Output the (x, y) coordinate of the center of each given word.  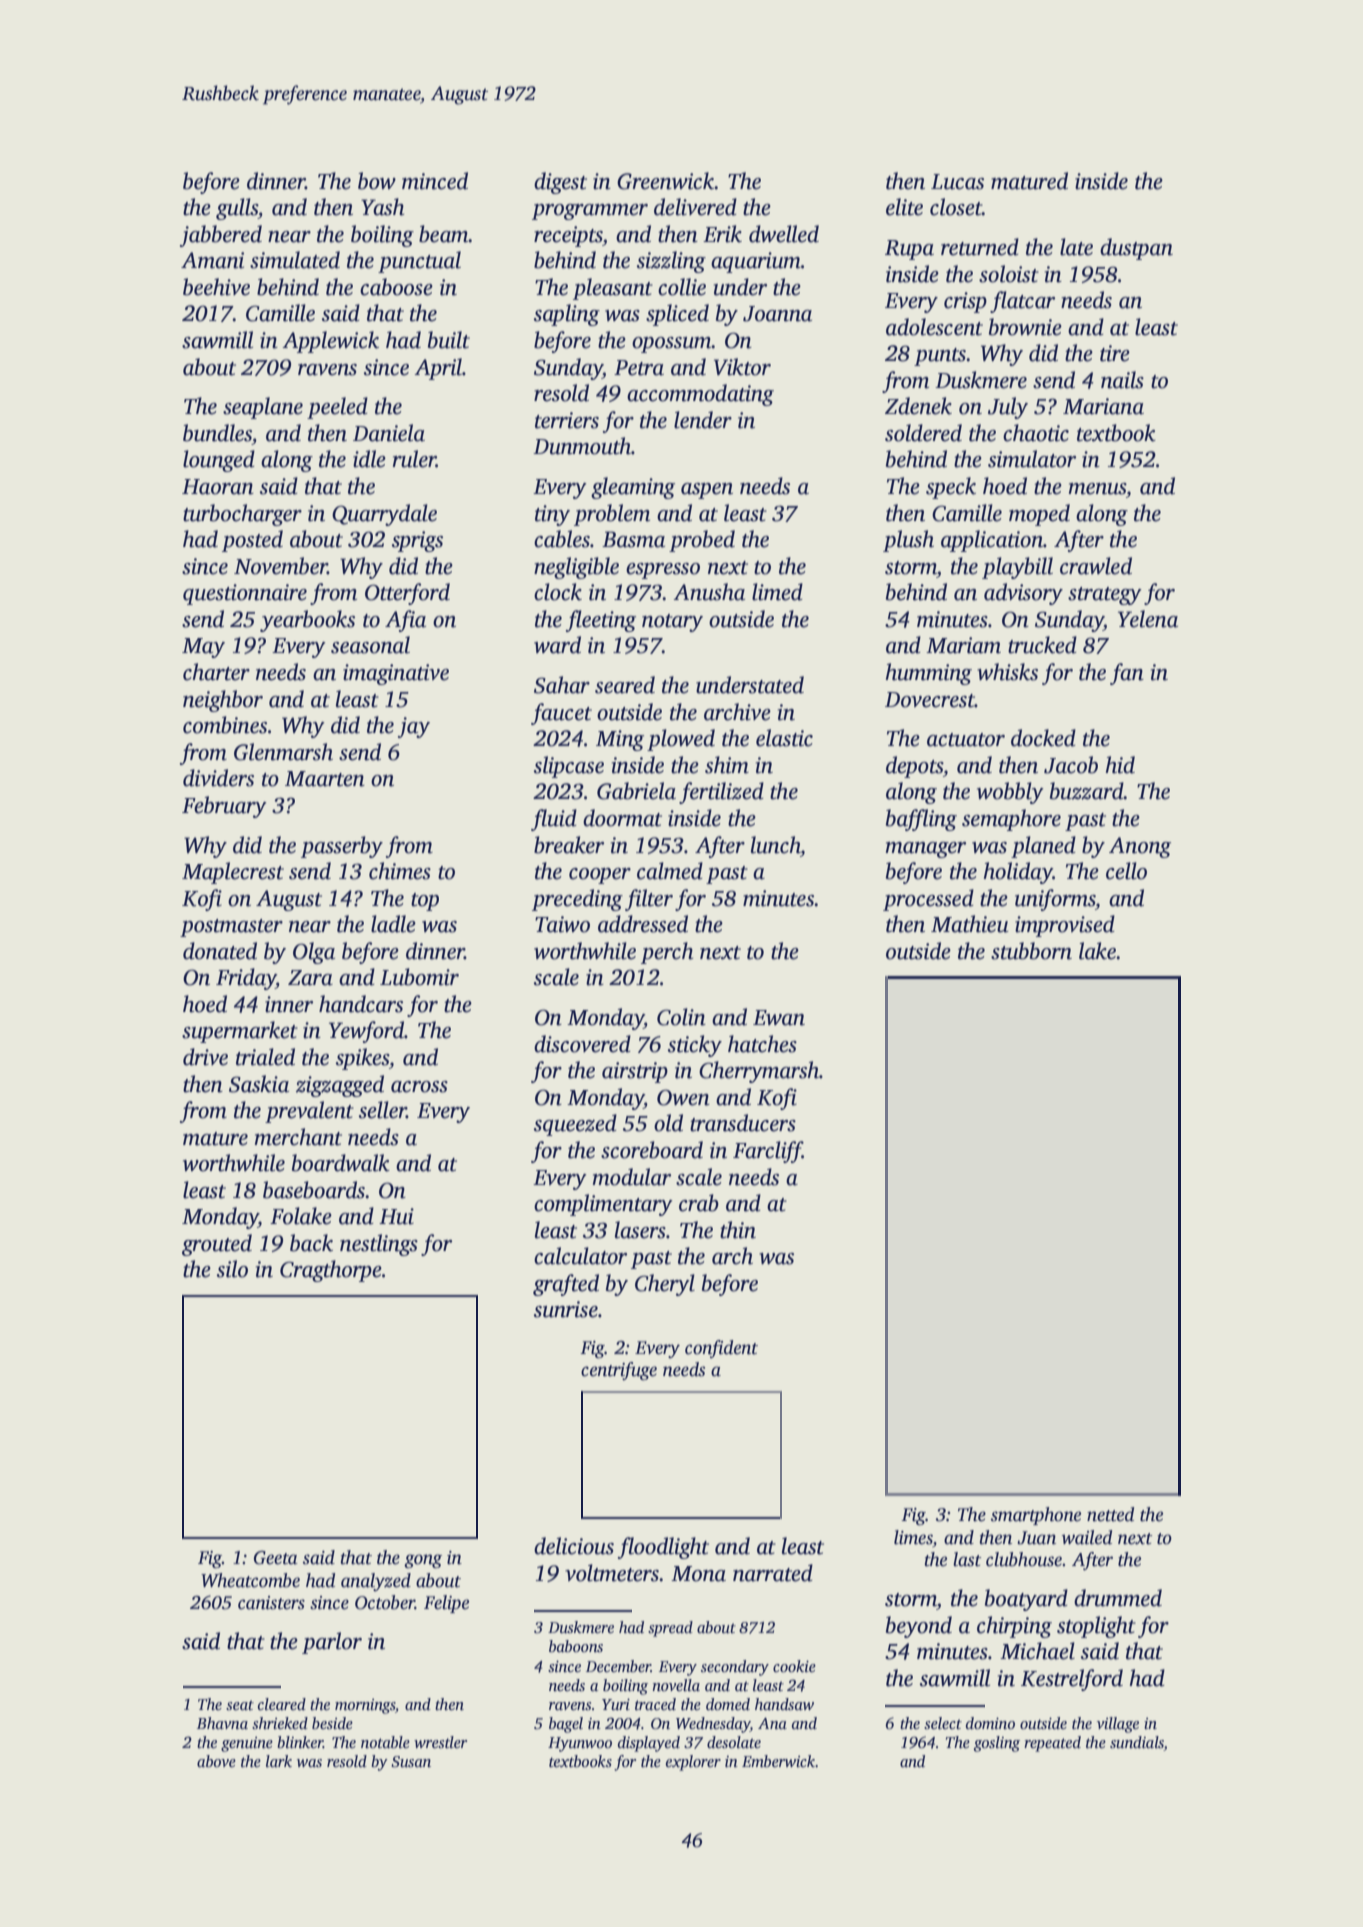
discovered (582, 1044)
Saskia (259, 1084)
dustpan (1136, 249)
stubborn (1031, 951)
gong (423, 1561)
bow (377, 181)
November (281, 566)
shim (727, 765)
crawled (1096, 566)
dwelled (784, 234)
